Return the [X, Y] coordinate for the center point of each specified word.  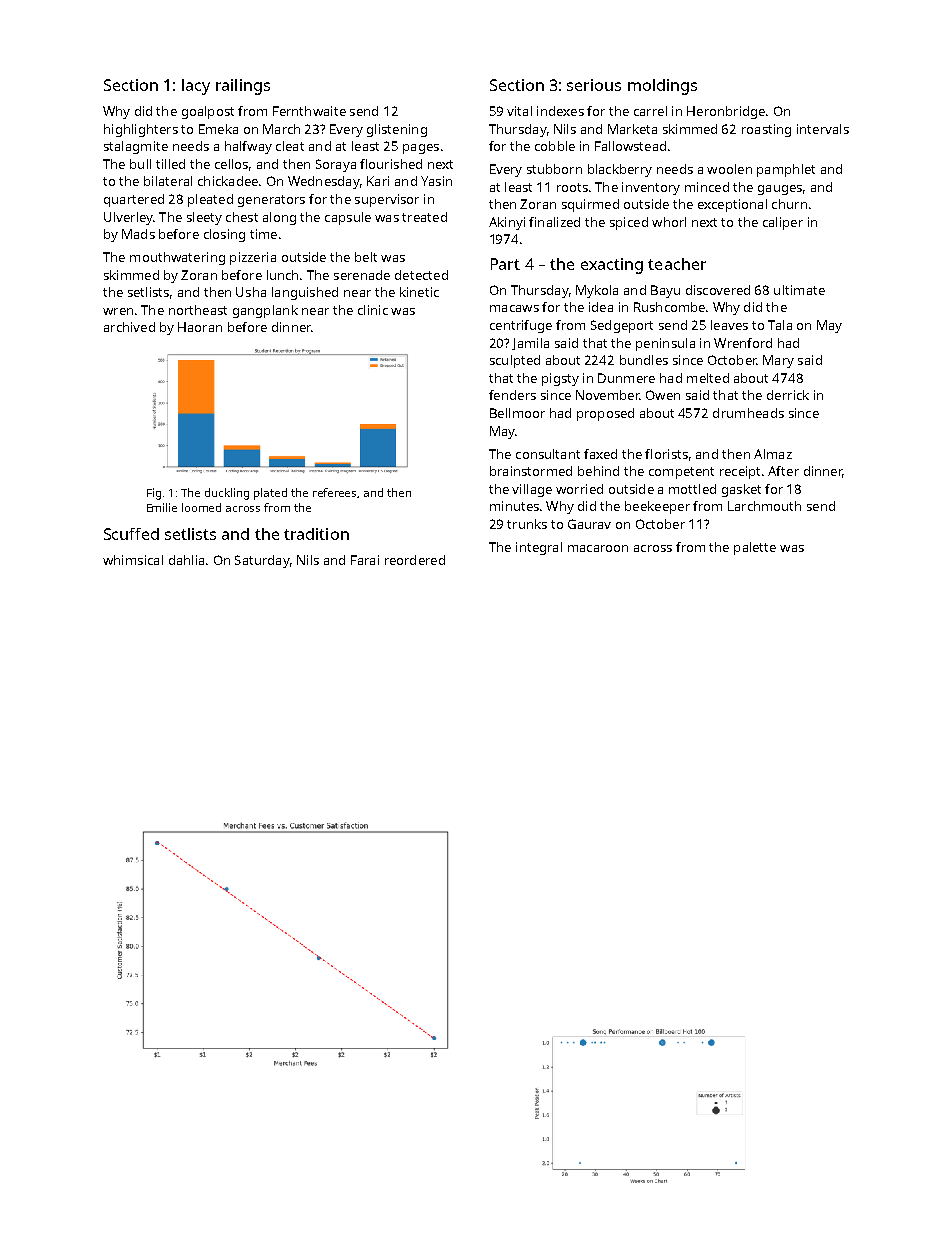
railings [243, 87]
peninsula [665, 344]
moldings [662, 87]
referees [334, 492]
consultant [548, 454]
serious [594, 85]
